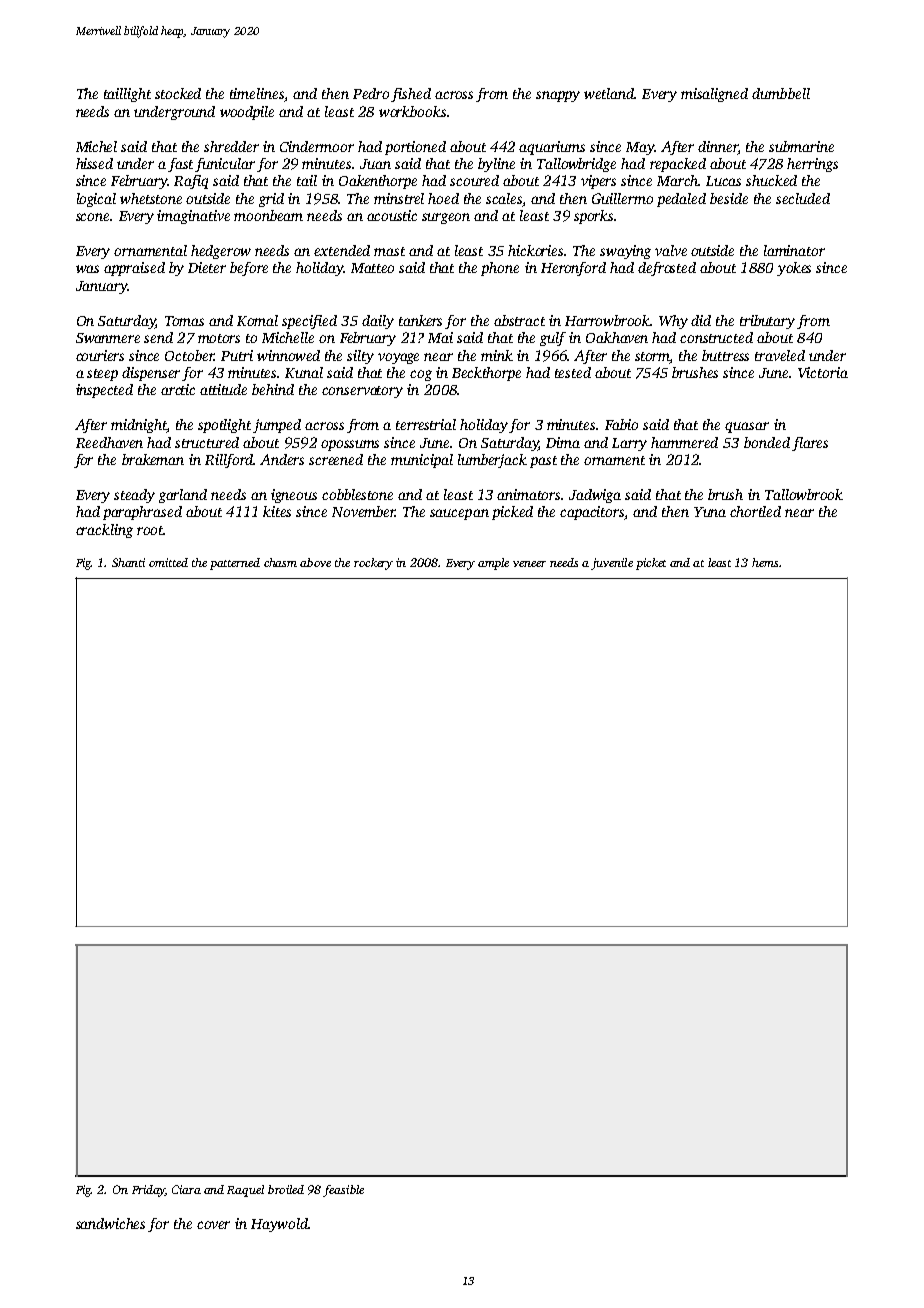  What do you see at coordinates (279, 1225) in the screenshot?
I see `Haywold` at bounding box center [279, 1225].
